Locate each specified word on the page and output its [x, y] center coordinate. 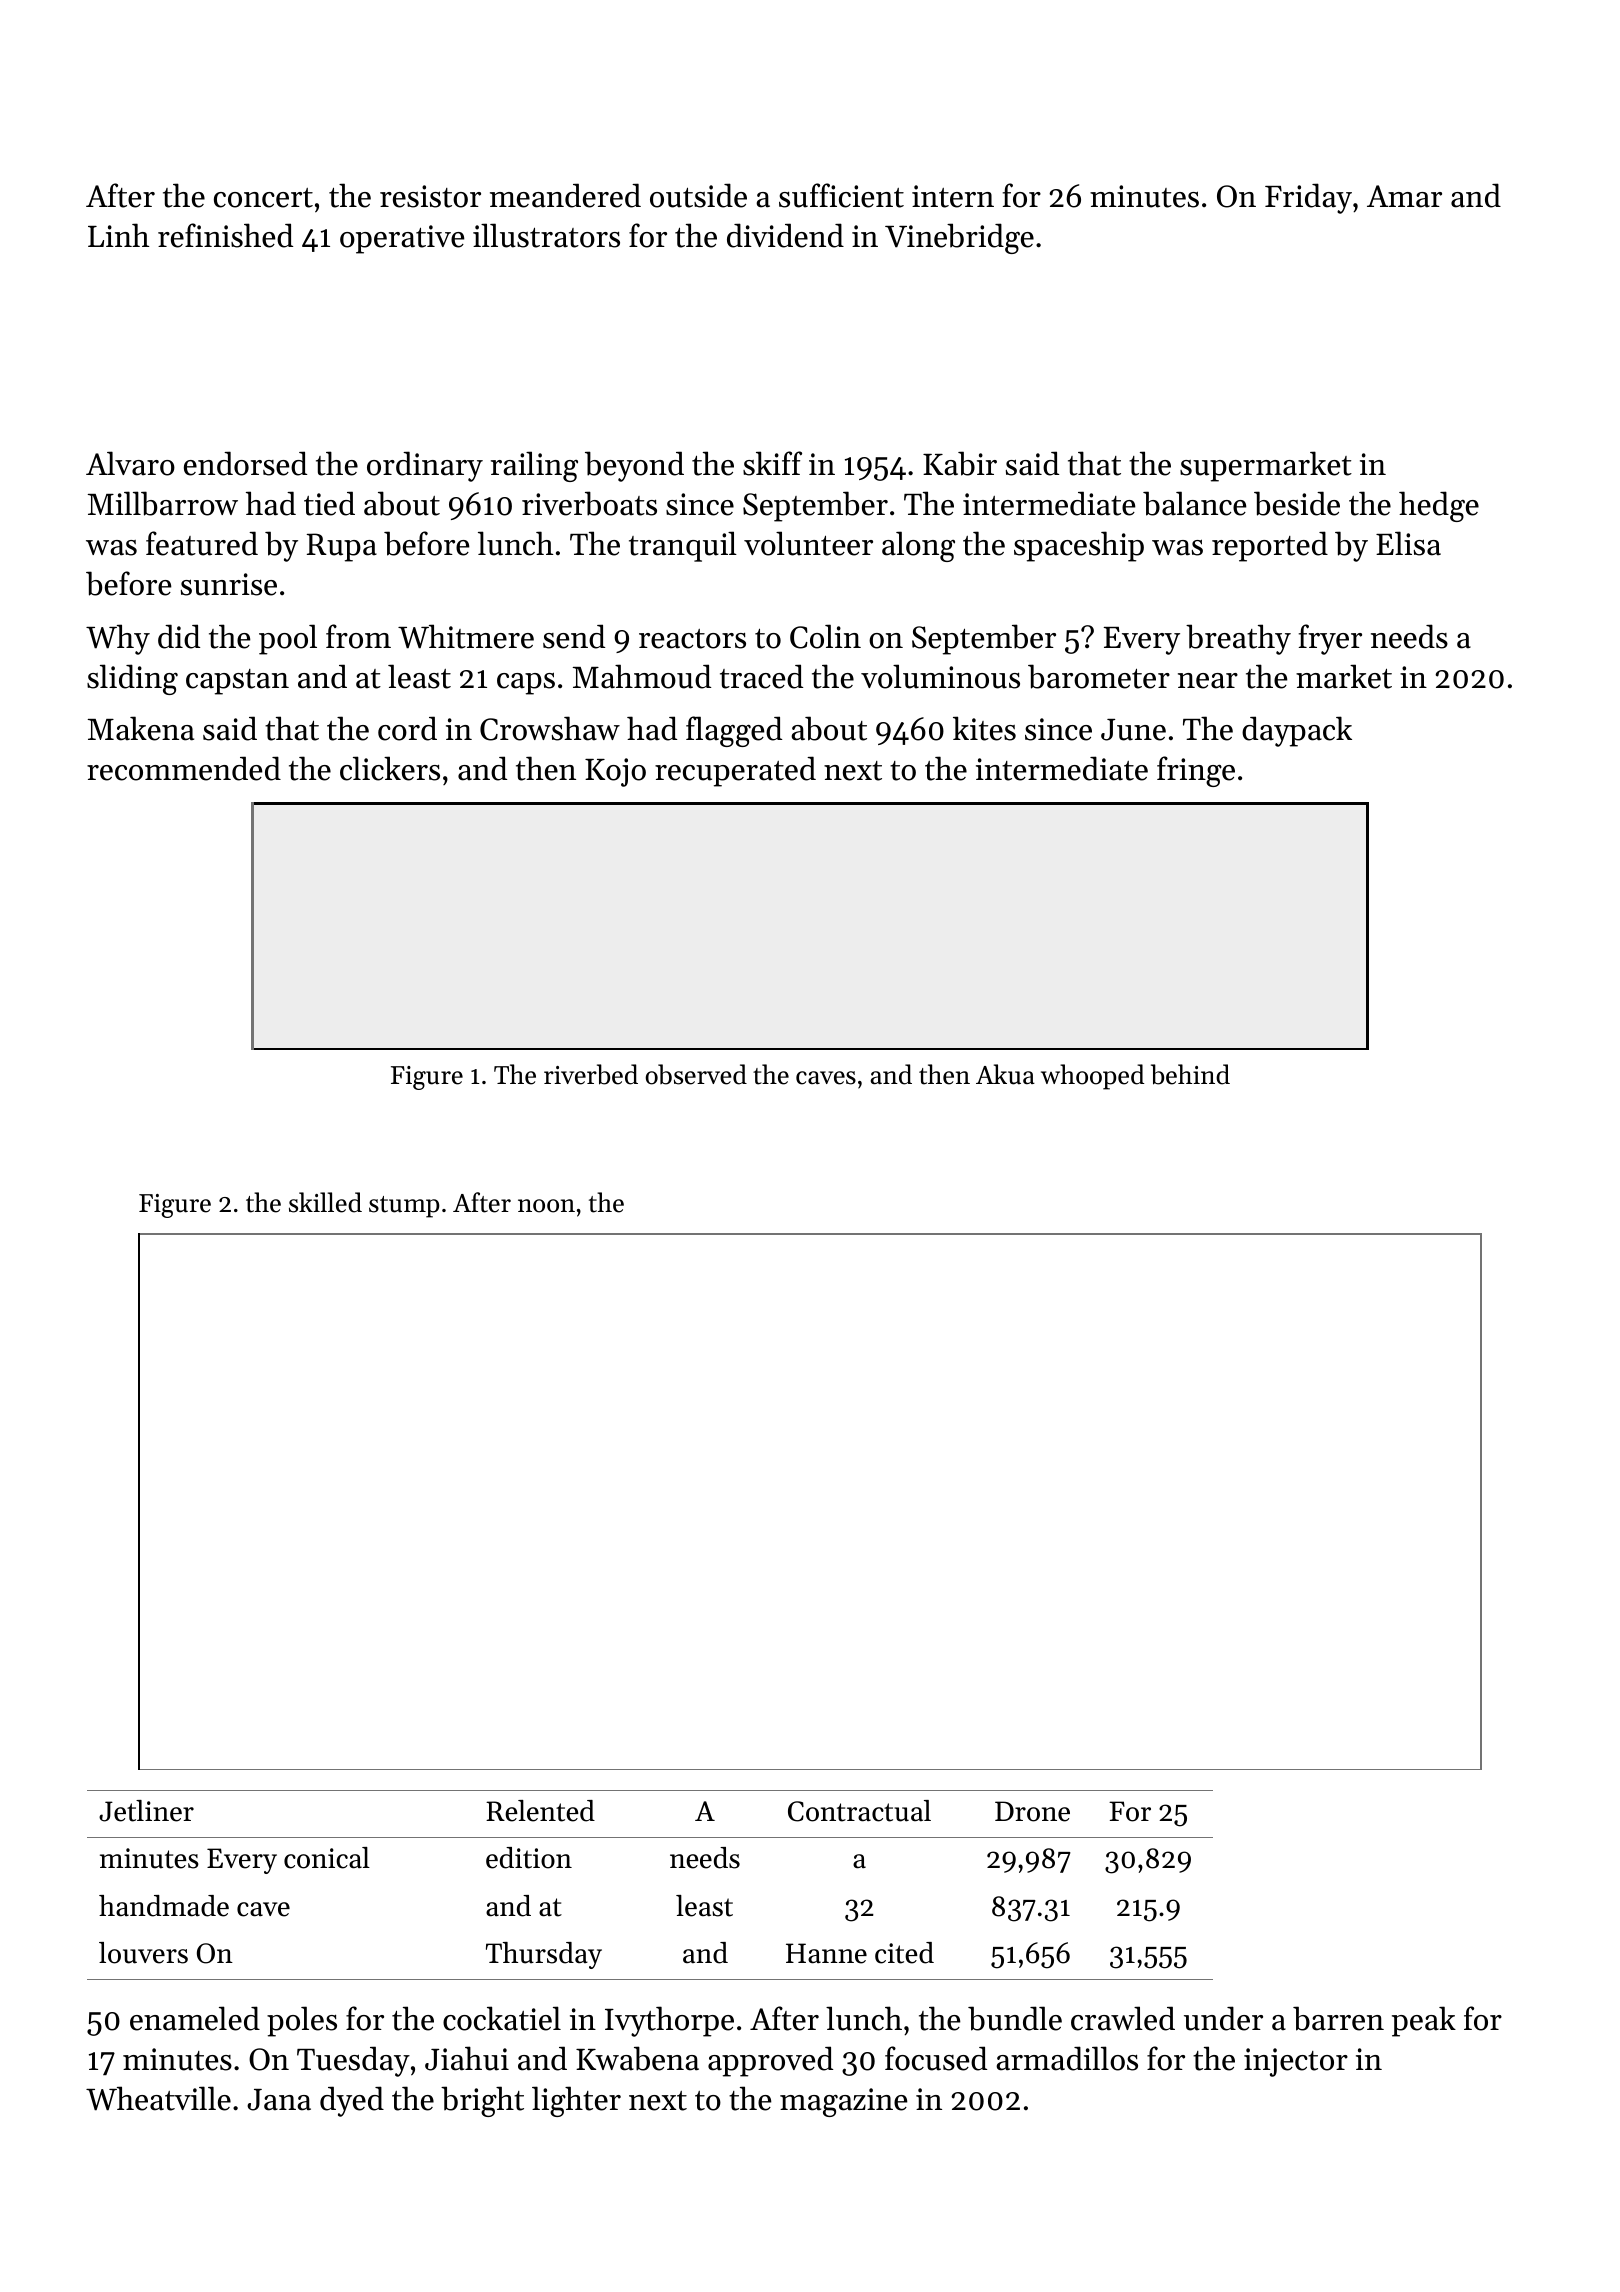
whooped [1092, 1077]
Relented [540, 1811]
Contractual [859, 1811]
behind [1190, 1074]
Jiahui [467, 2058]
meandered [565, 195]
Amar [1404, 196]
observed [696, 1074]
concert [263, 198]
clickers [390, 768]
